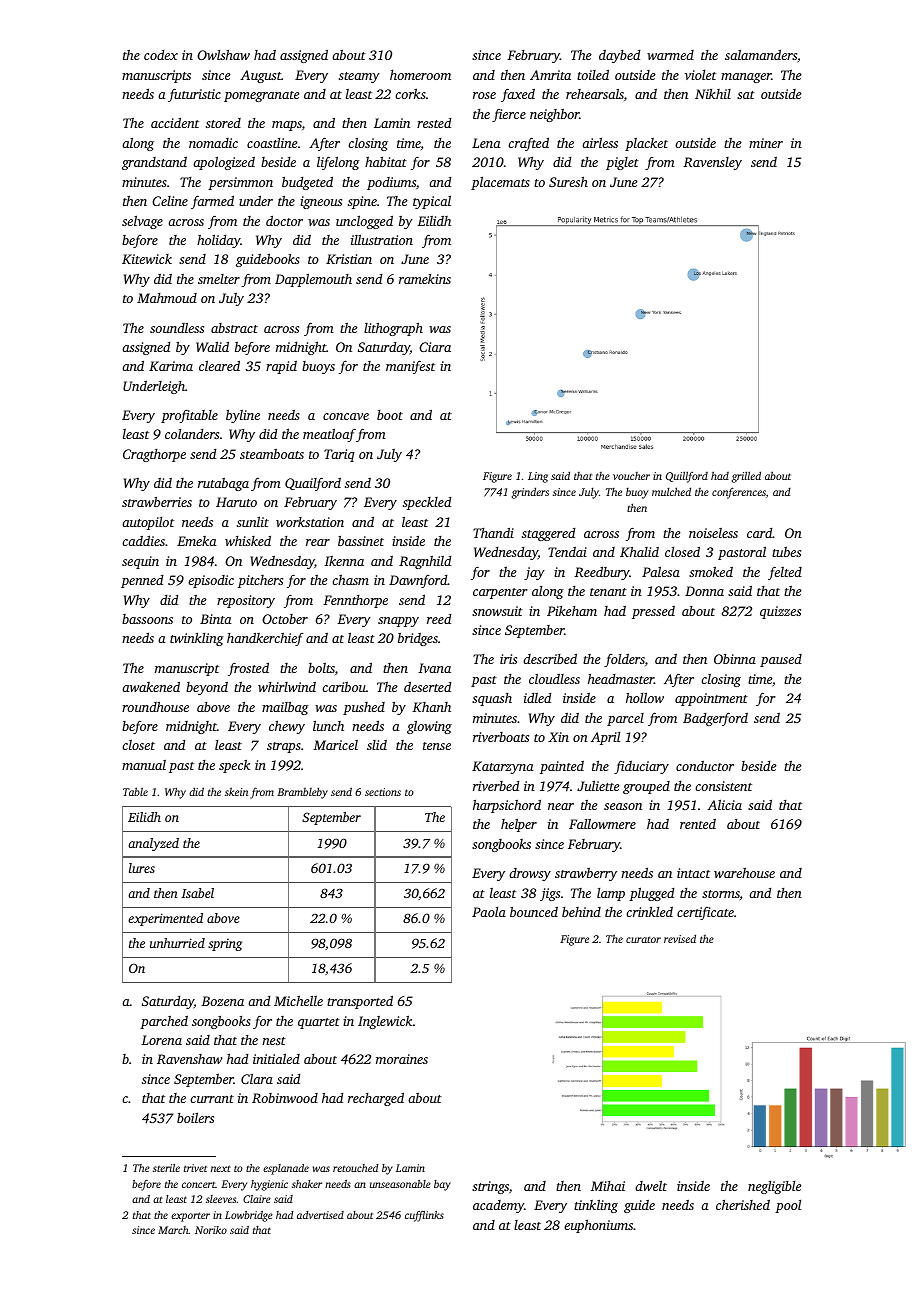 This screenshot has width=924, height=1308. What do you see at coordinates (211, 581) in the screenshot?
I see `episodic` at bounding box center [211, 581].
